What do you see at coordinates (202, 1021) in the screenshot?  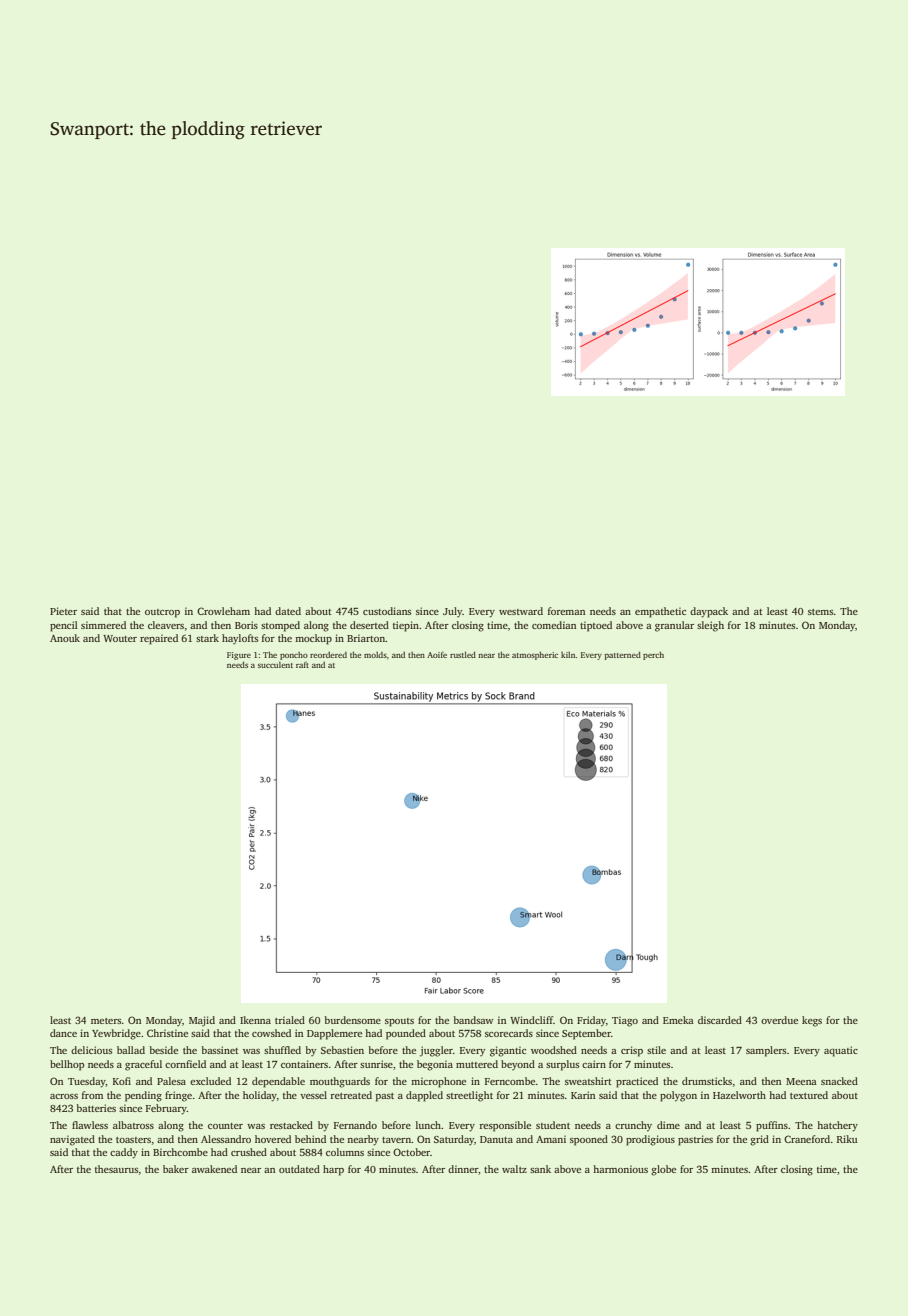 I see `Majid` at bounding box center [202, 1021].
